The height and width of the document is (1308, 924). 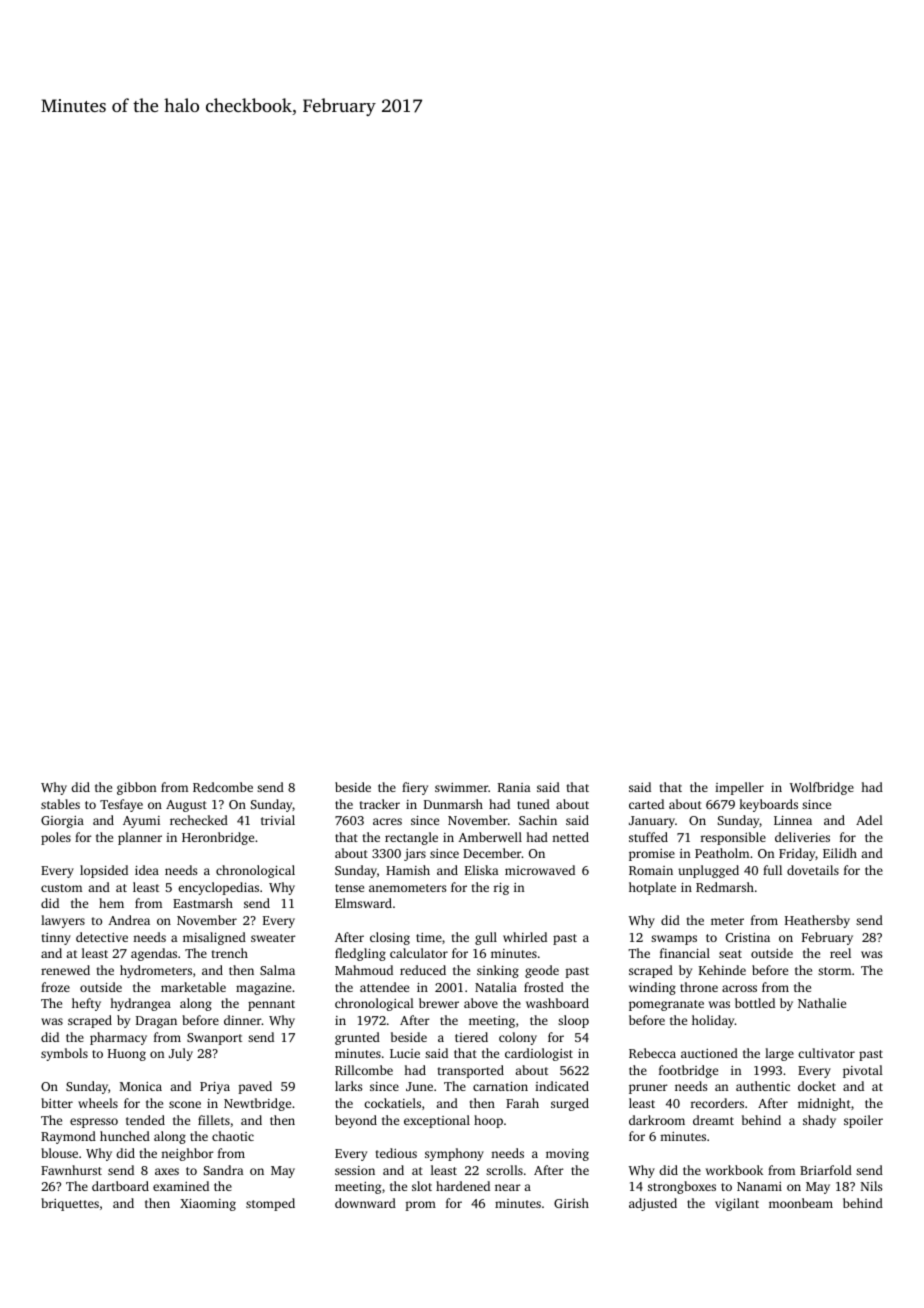 What do you see at coordinates (181, 1054) in the document?
I see `July` at bounding box center [181, 1054].
